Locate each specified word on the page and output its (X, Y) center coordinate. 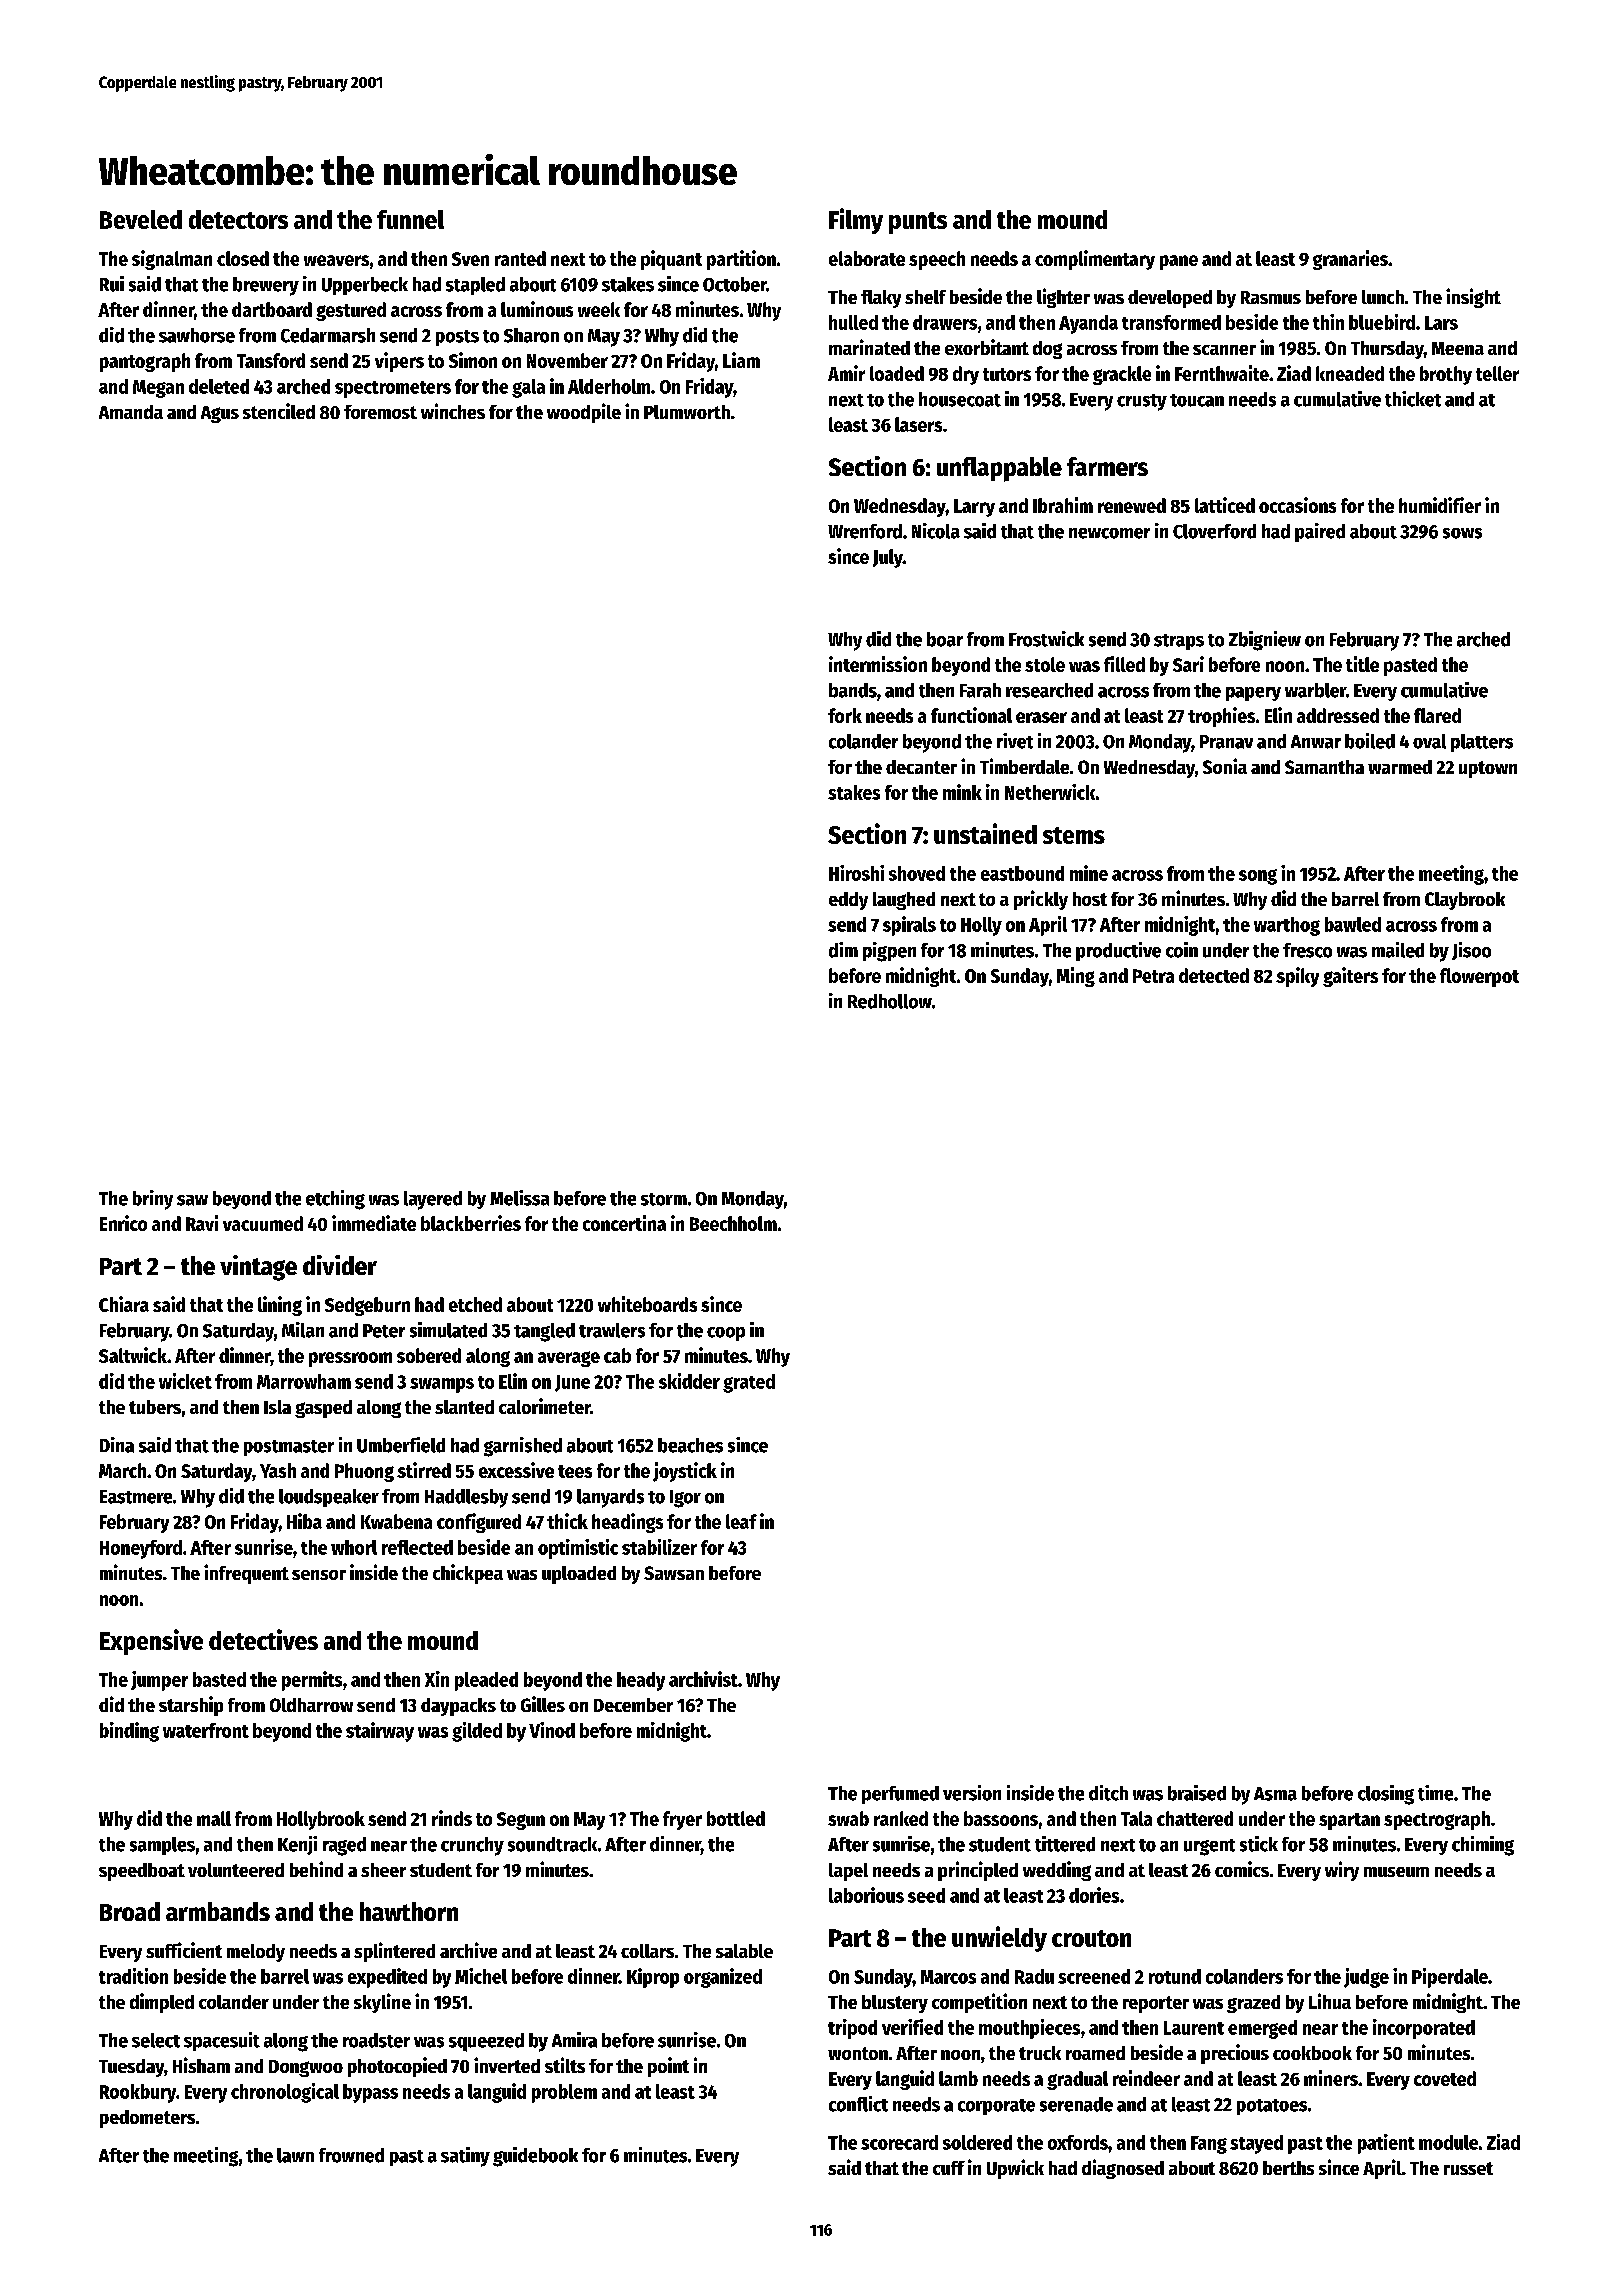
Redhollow (890, 1001)
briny (153, 1200)
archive (468, 1950)
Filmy (856, 221)
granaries (1350, 260)
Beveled (141, 219)
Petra (1153, 976)
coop (726, 1334)
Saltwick (133, 1355)
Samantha (1324, 767)
